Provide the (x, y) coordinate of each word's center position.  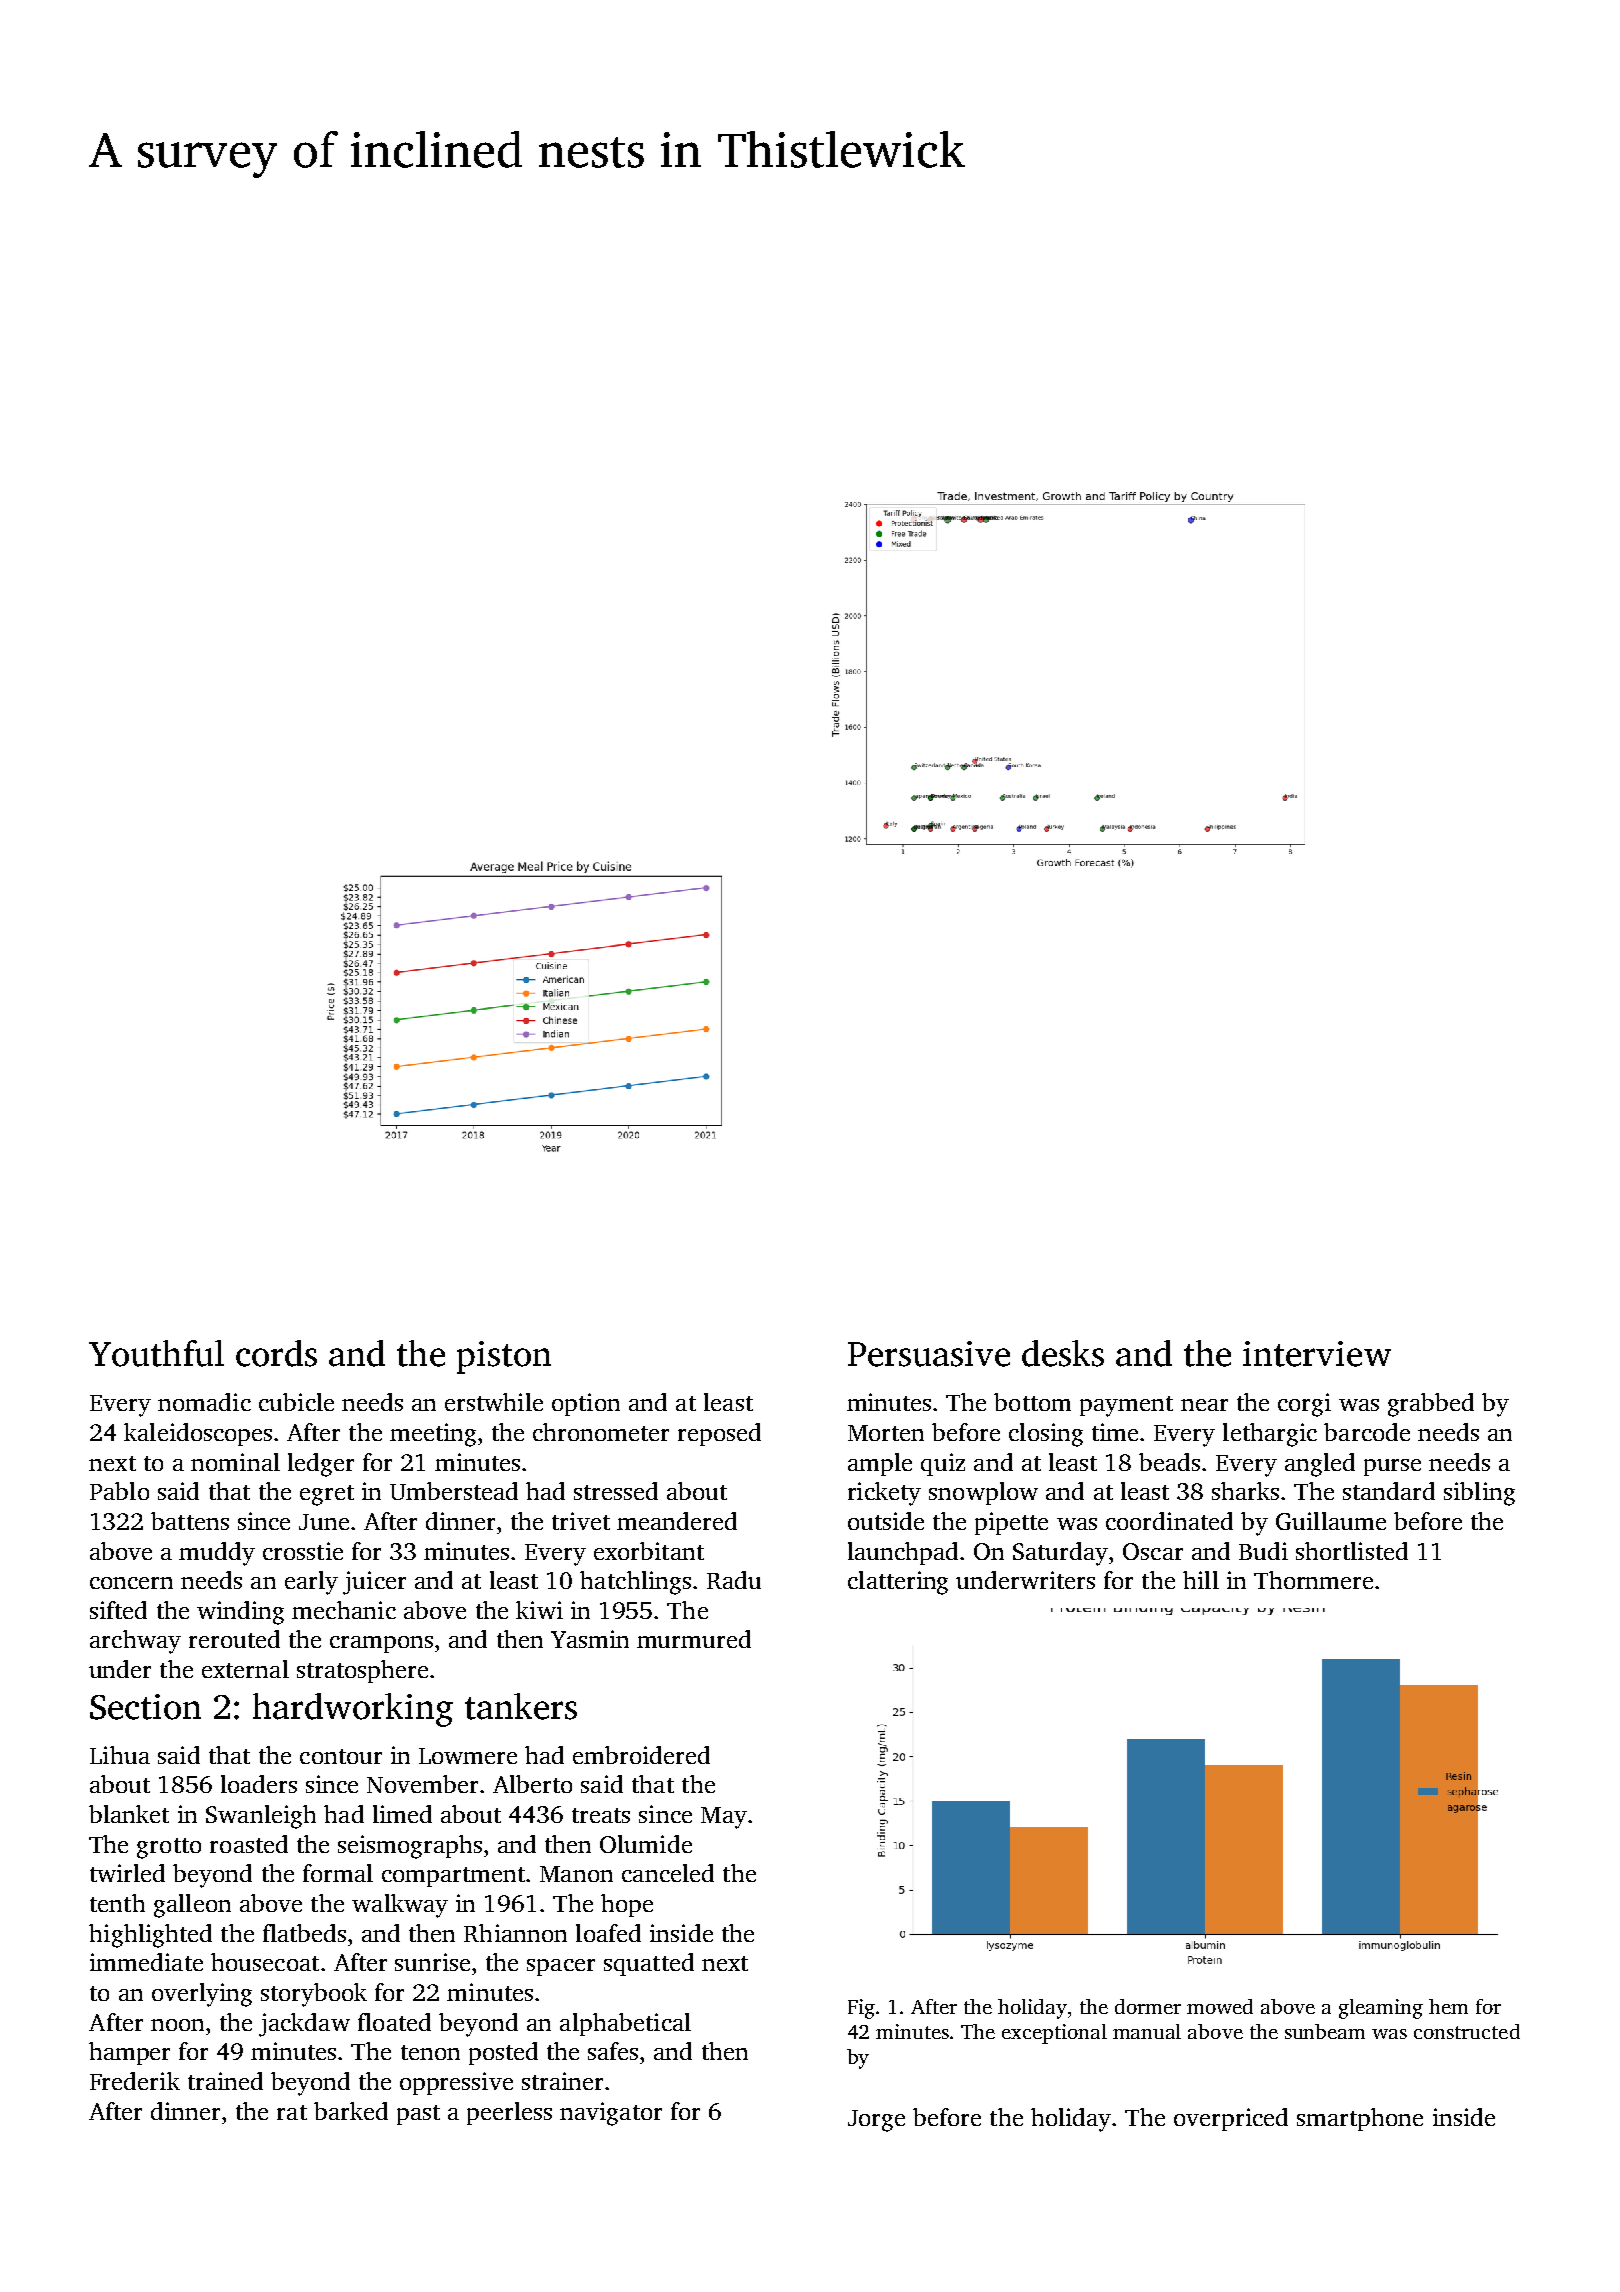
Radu (734, 1580)
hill (1201, 1580)
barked (351, 2111)
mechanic (344, 1610)
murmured (694, 1639)
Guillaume (1331, 1521)
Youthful (156, 1353)
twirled (127, 1873)
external (245, 1669)
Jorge (876, 2121)
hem (1448, 2006)
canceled (668, 1873)
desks (1063, 1353)
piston (504, 1357)
